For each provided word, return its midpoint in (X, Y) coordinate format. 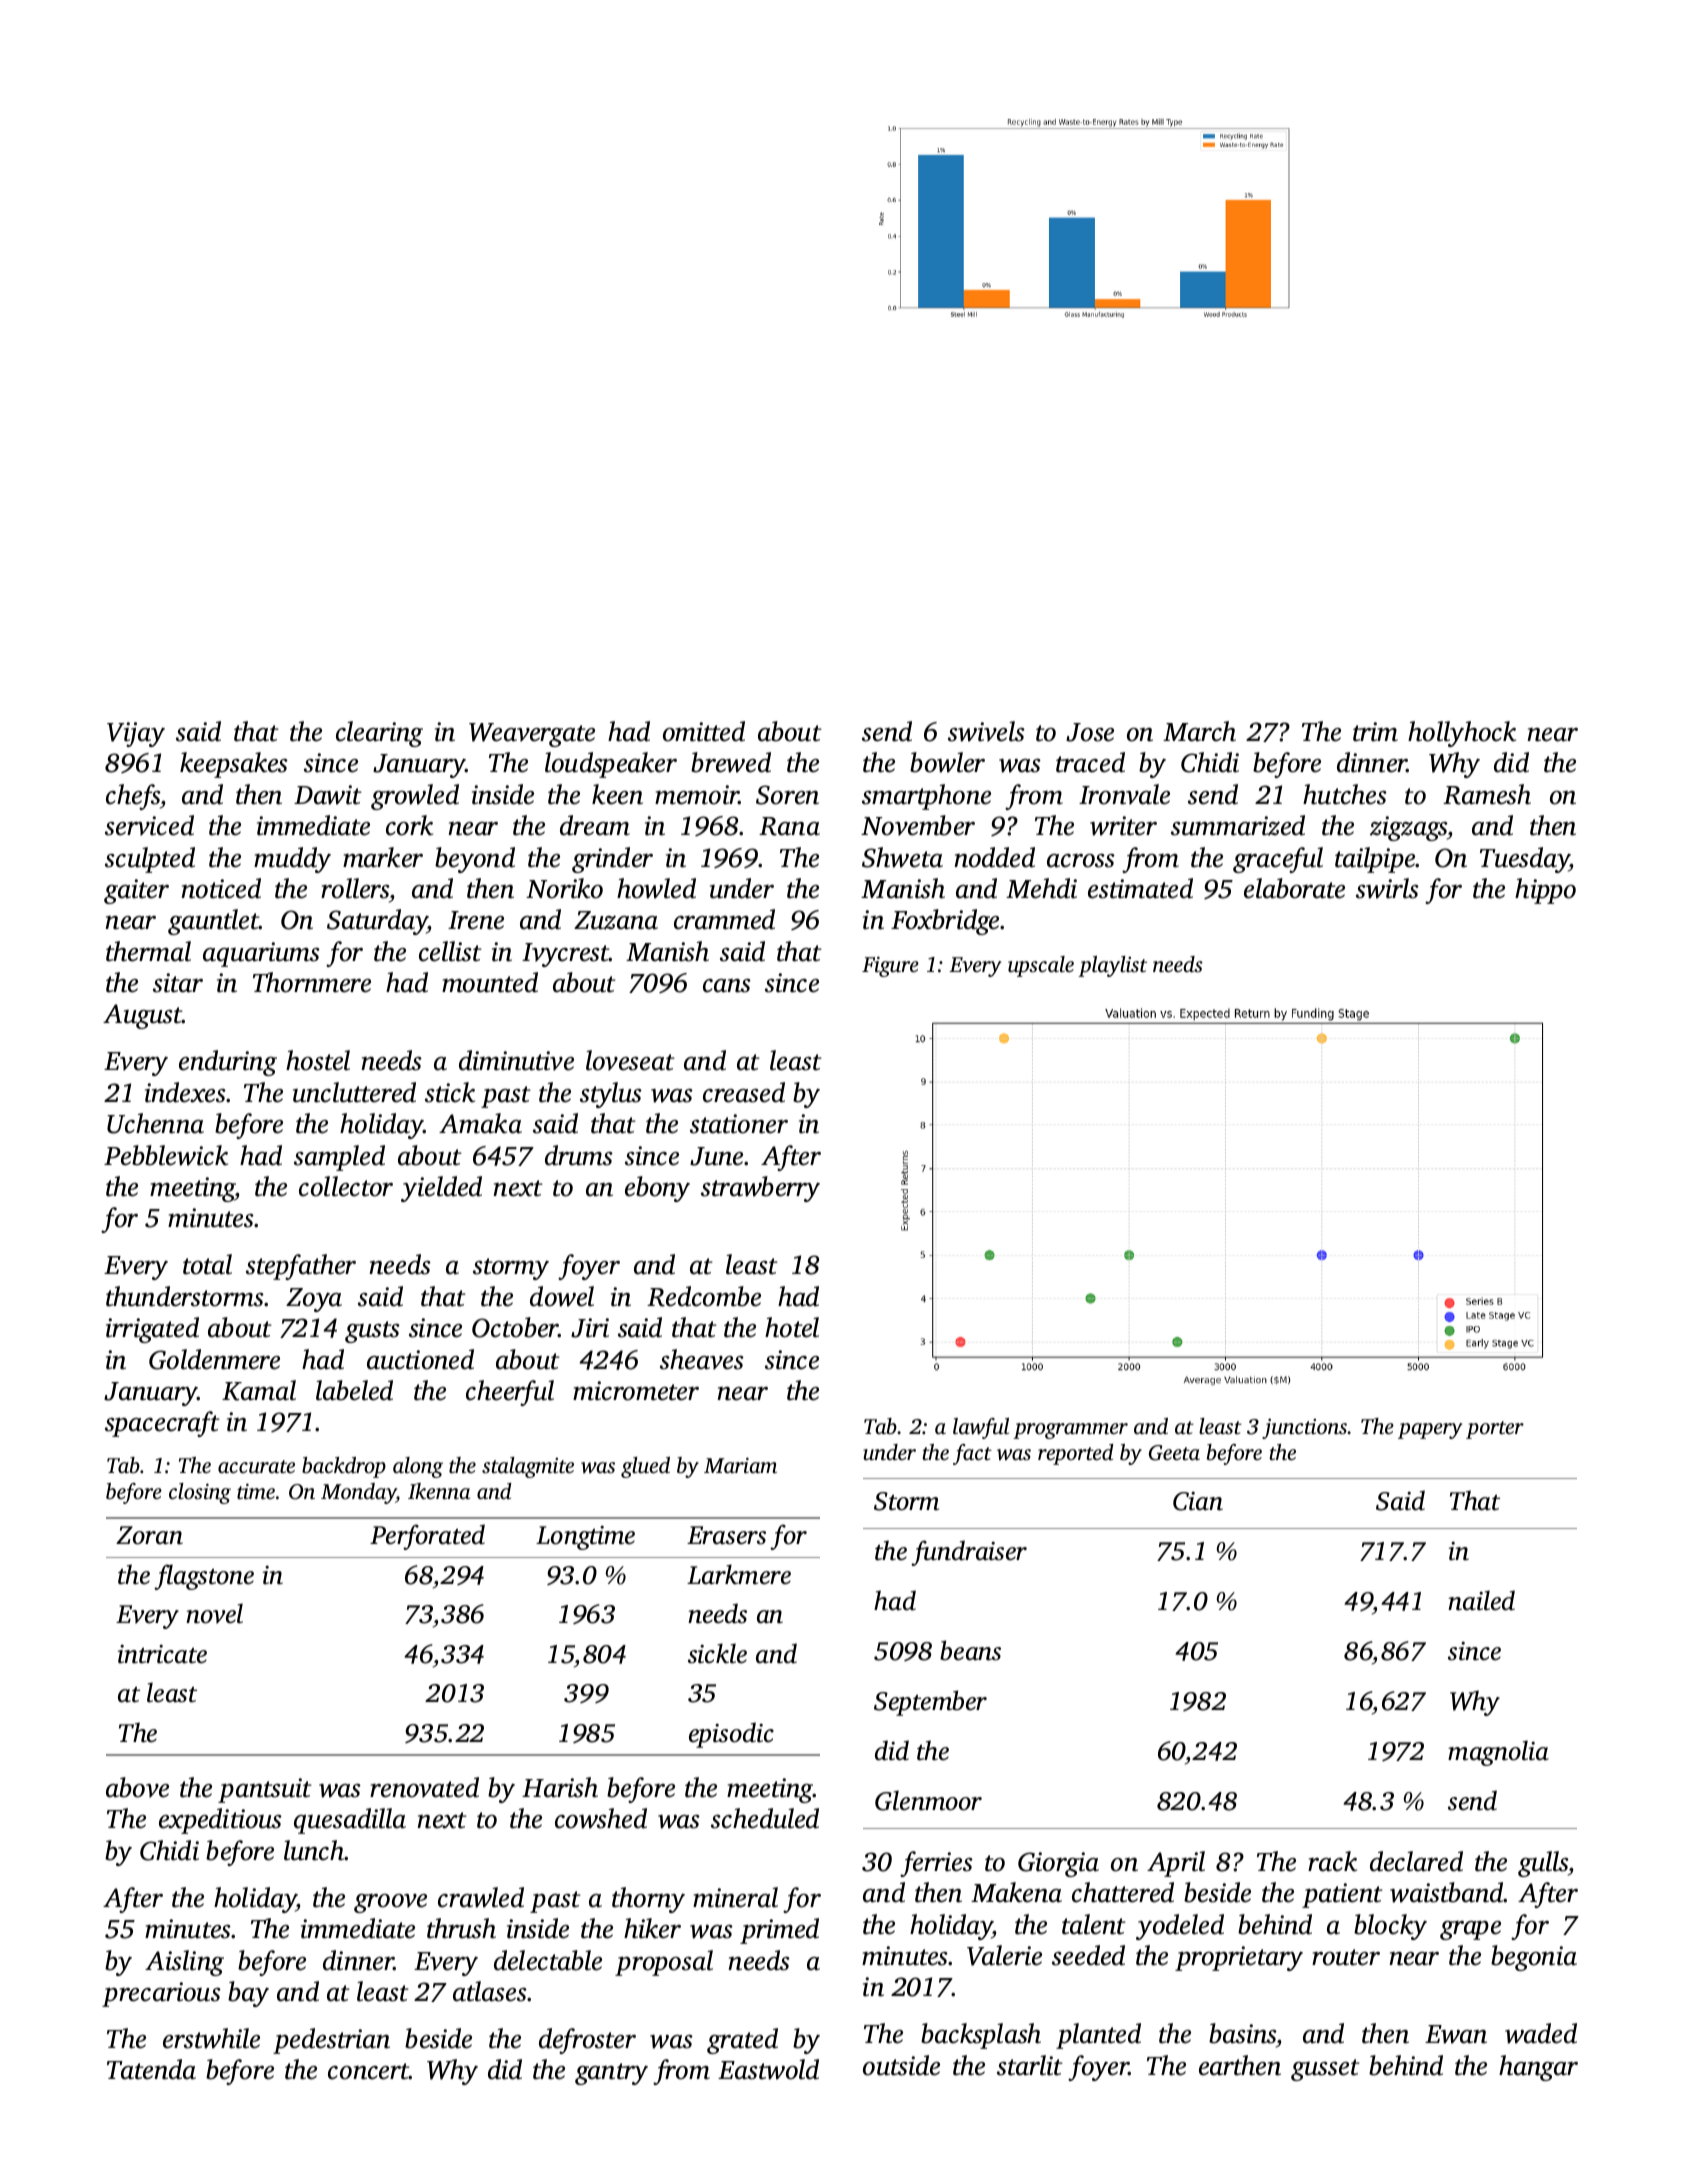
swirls (1387, 888)
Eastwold (768, 2069)
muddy (292, 860)
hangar (1538, 2068)
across (1081, 861)
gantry (611, 2074)
